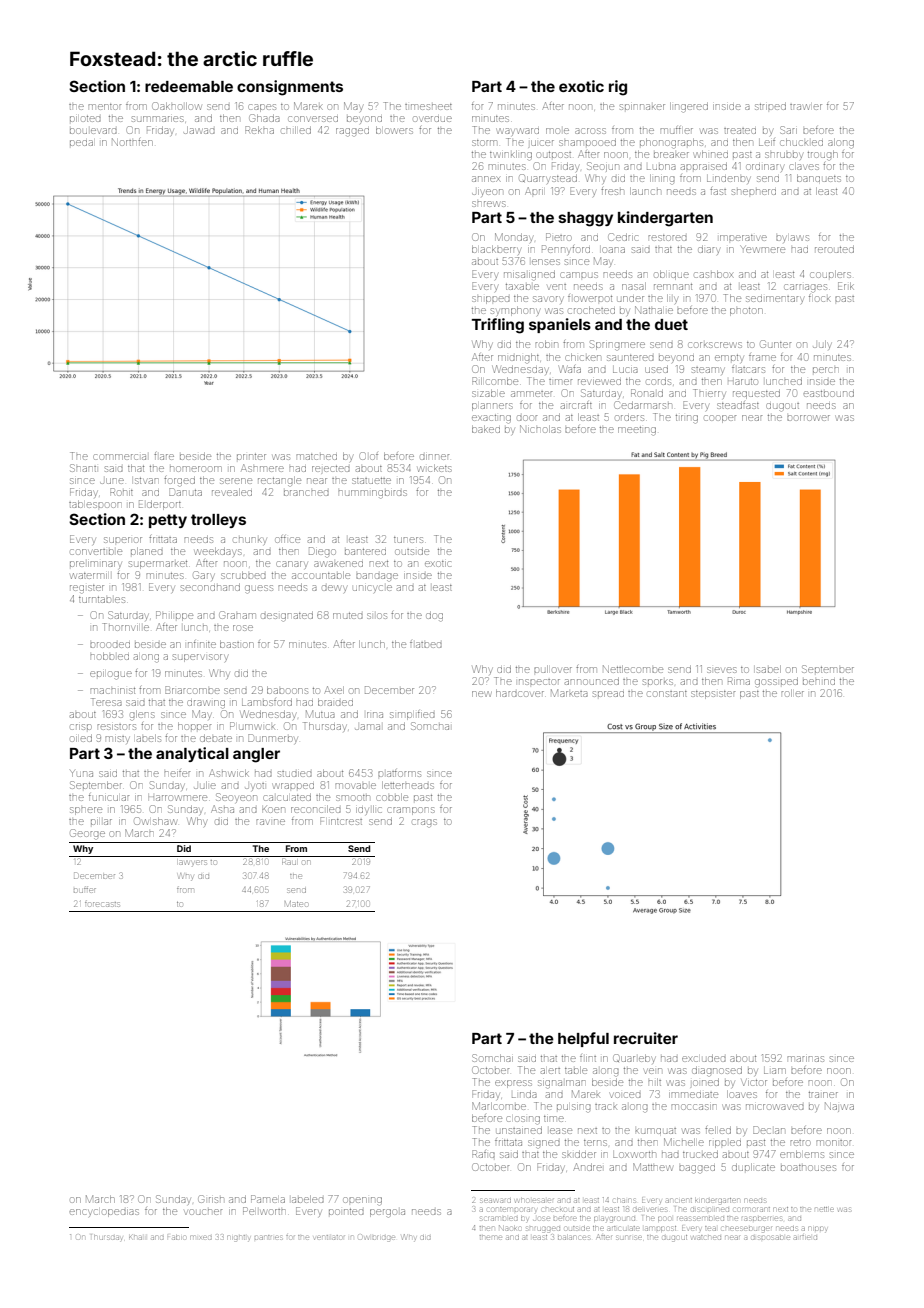  I want to click on blowers, so click(394, 130).
